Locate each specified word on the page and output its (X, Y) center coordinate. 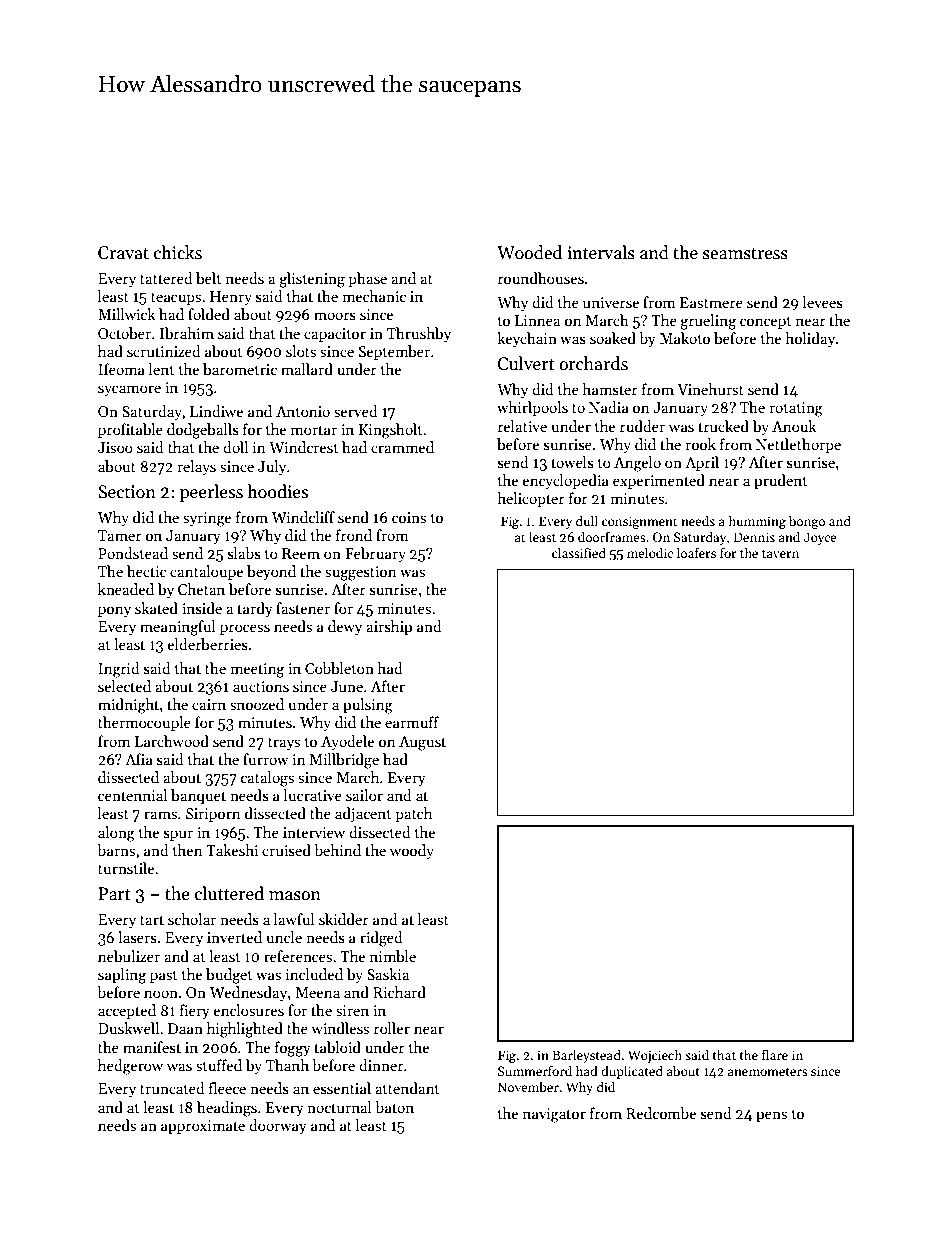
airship (389, 627)
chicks (178, 252)
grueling (708, 322)
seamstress (745, 254)
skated (156, 608)
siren (352, 1010)
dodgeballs (203, 431)
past (164, 976)
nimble (393, 956)
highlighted (245, 1030)
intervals (601, 252)
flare (775, 1054)
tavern (780, 554)
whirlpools (532, 408)
